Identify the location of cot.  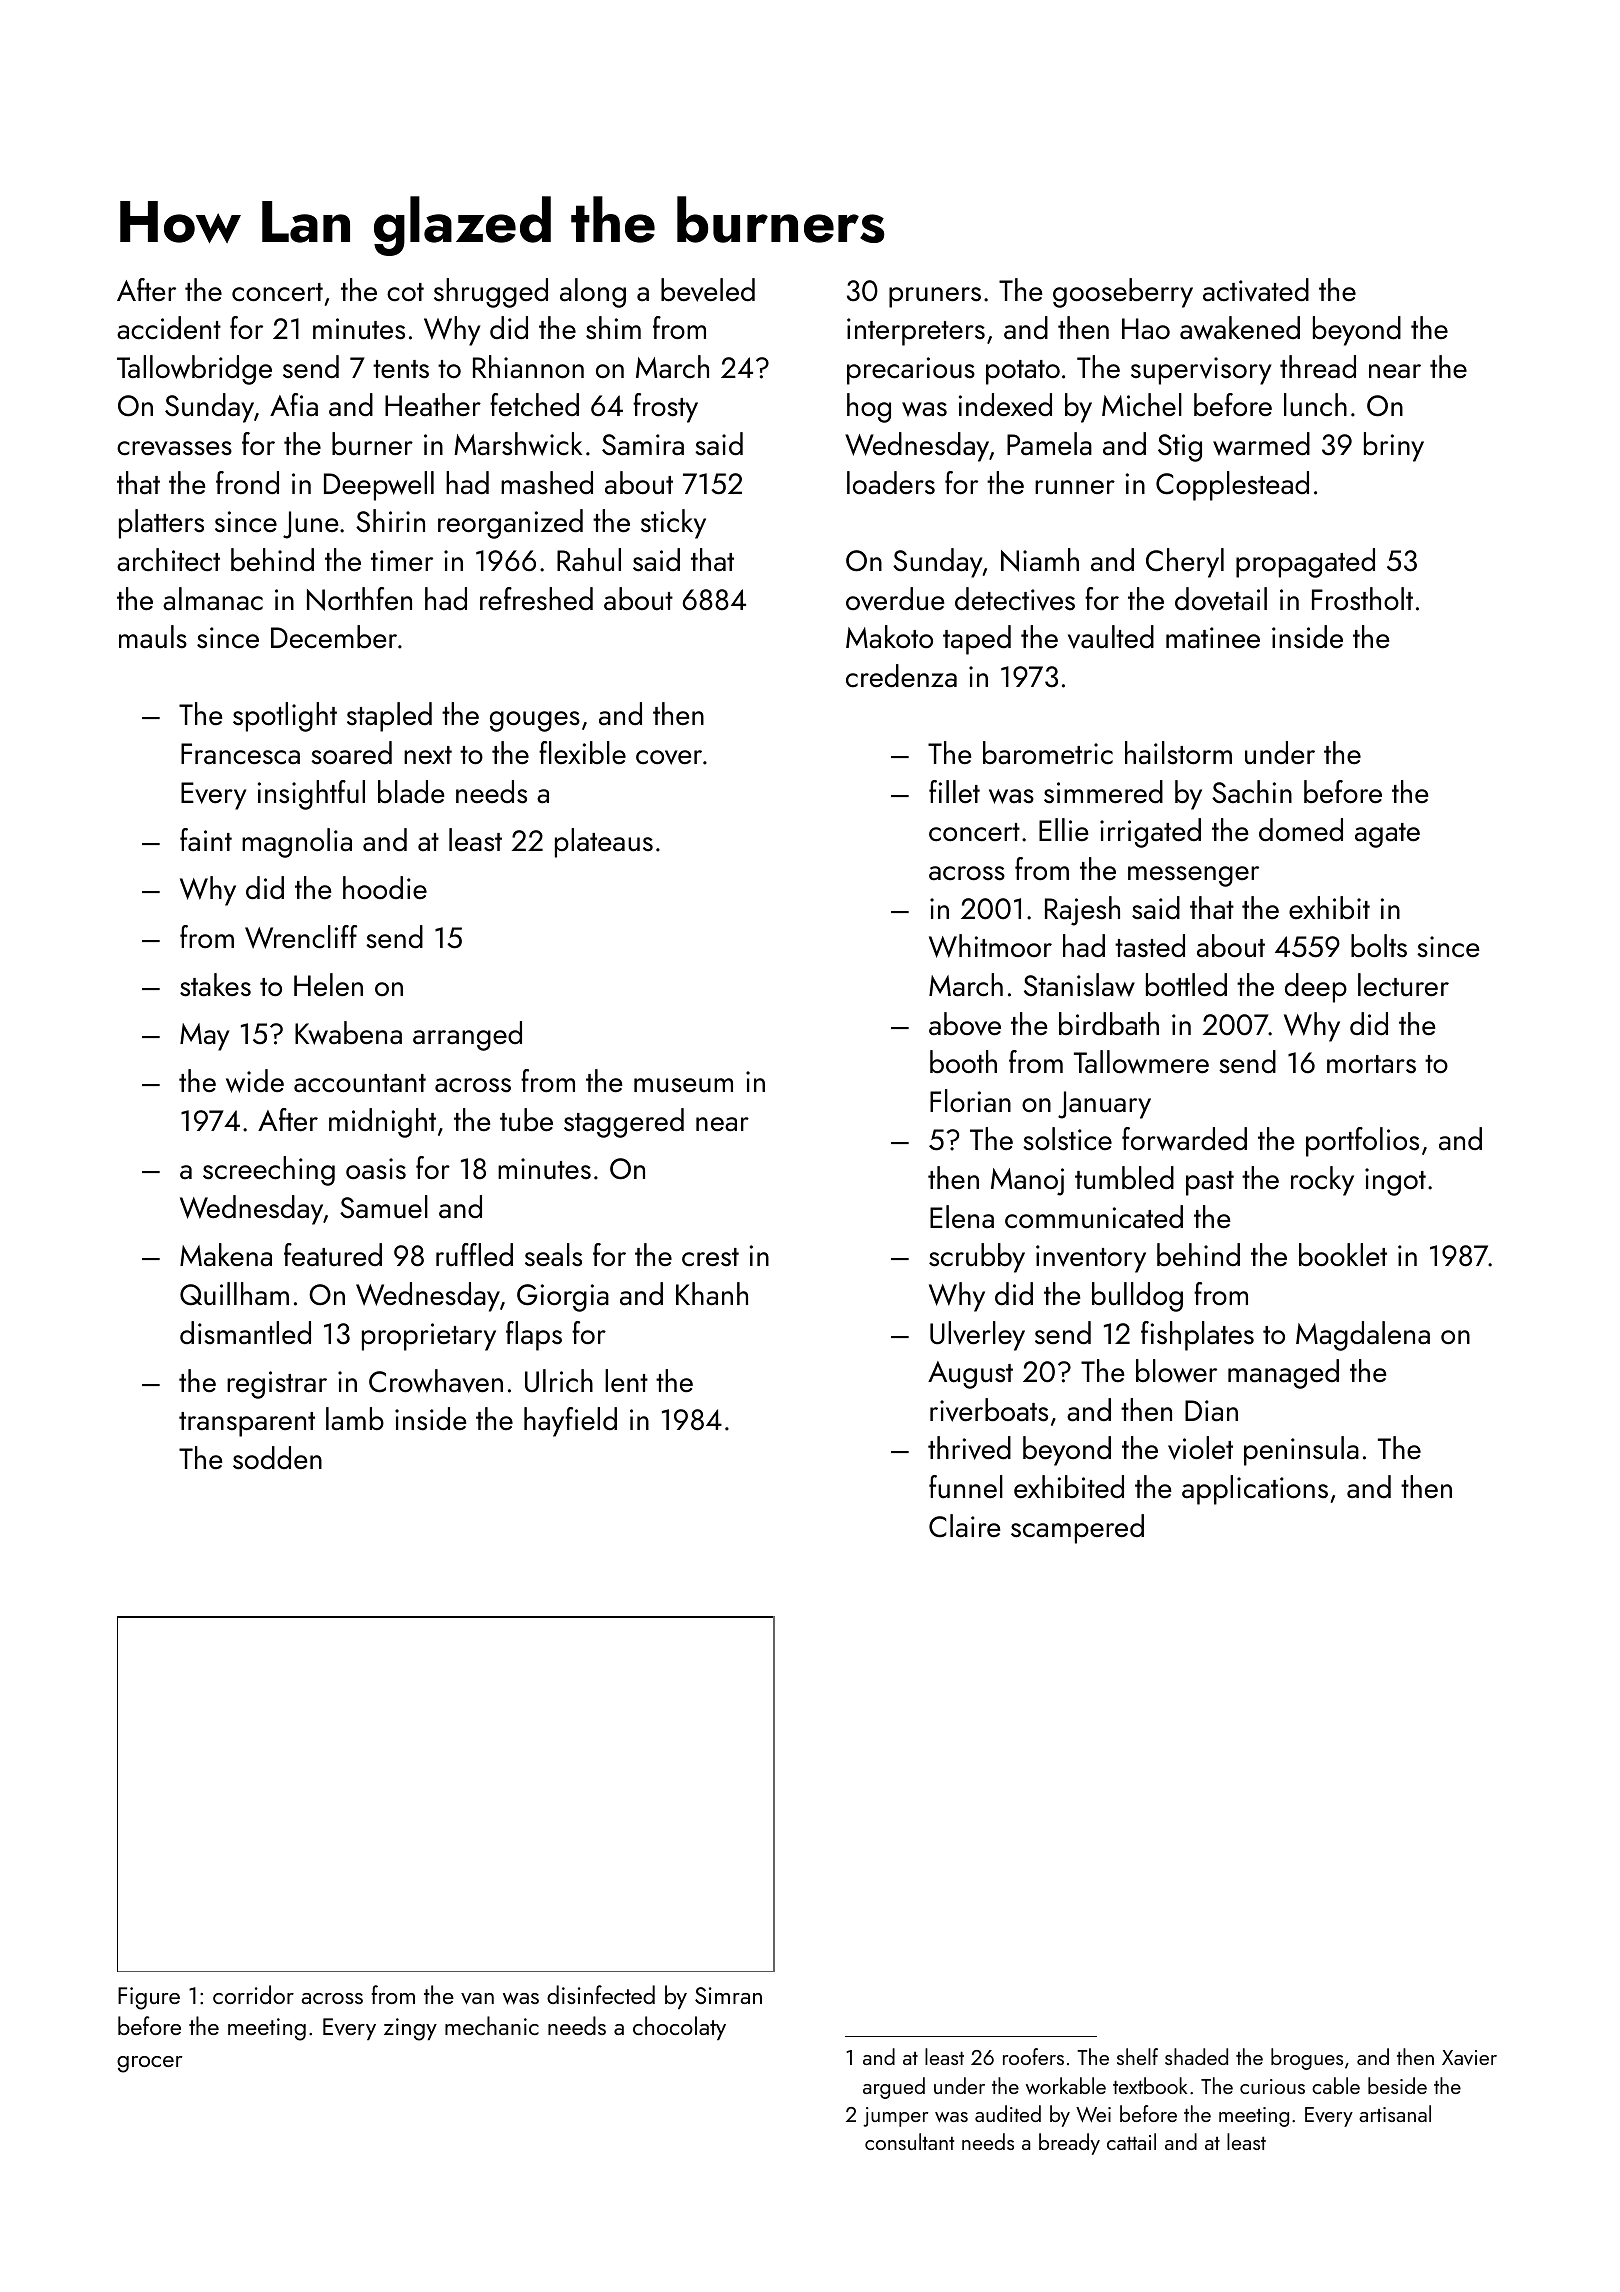
(405, 292).
